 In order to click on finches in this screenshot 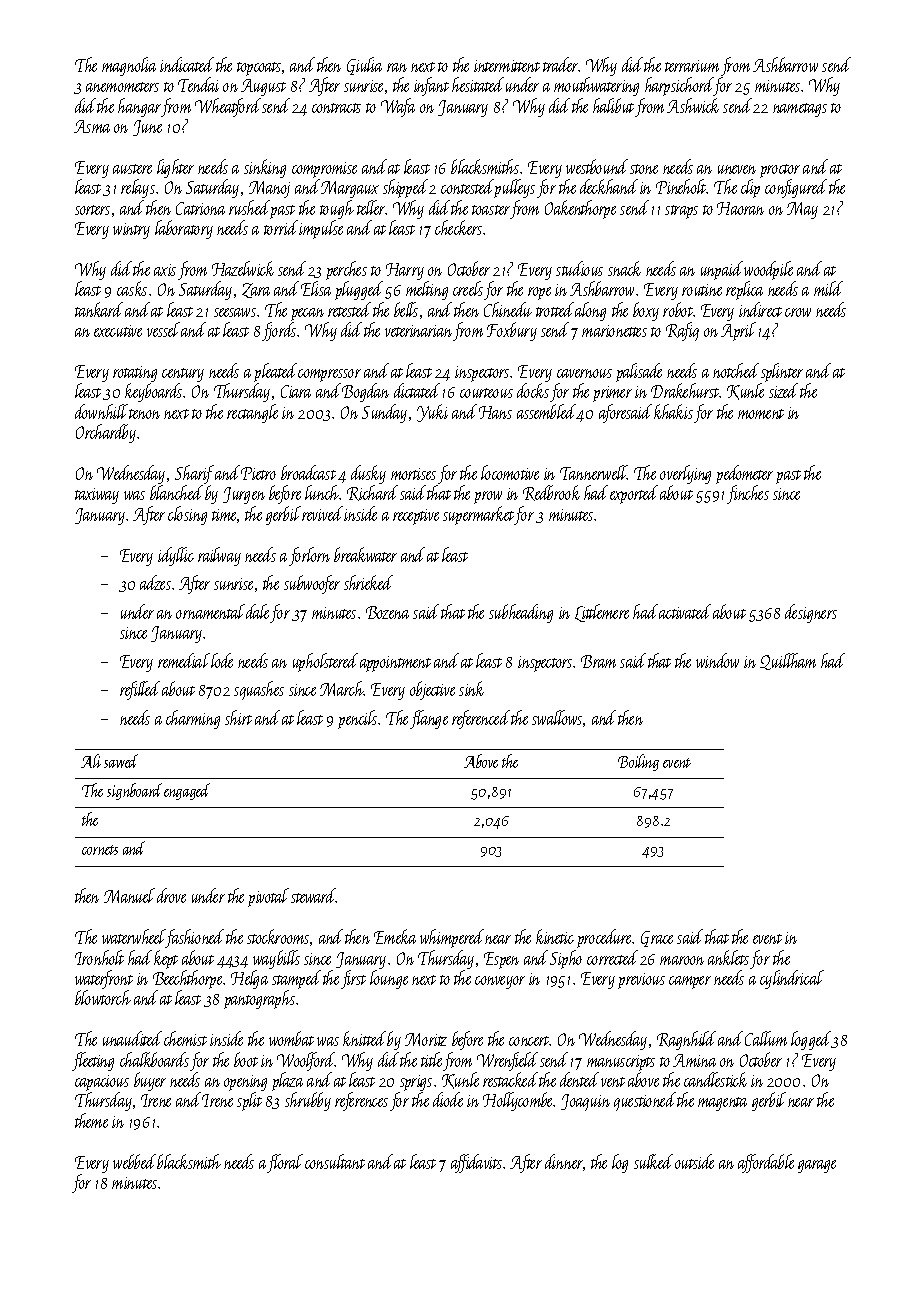, I will do `click(748, 494)`.
